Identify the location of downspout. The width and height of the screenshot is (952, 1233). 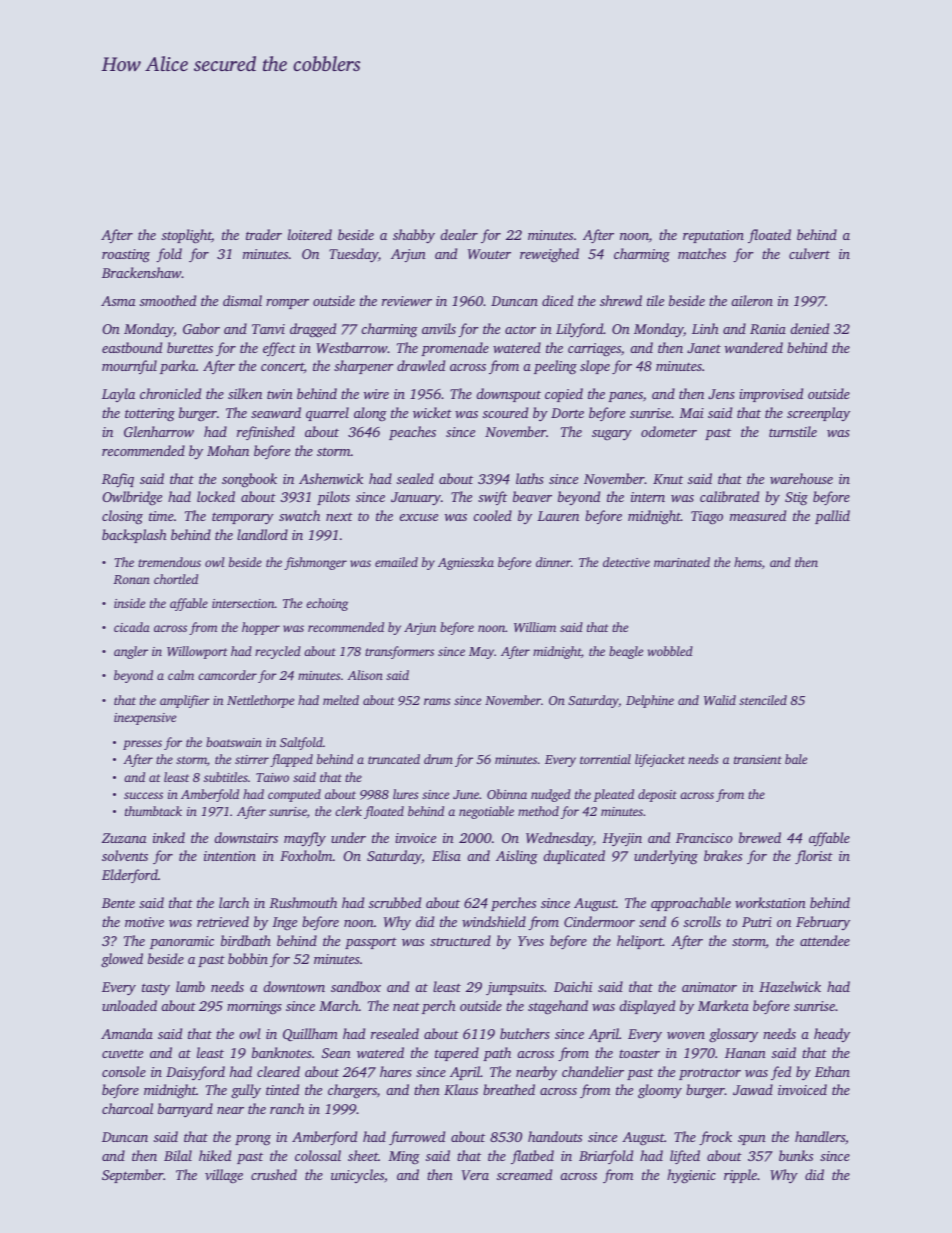
(508, 395).
